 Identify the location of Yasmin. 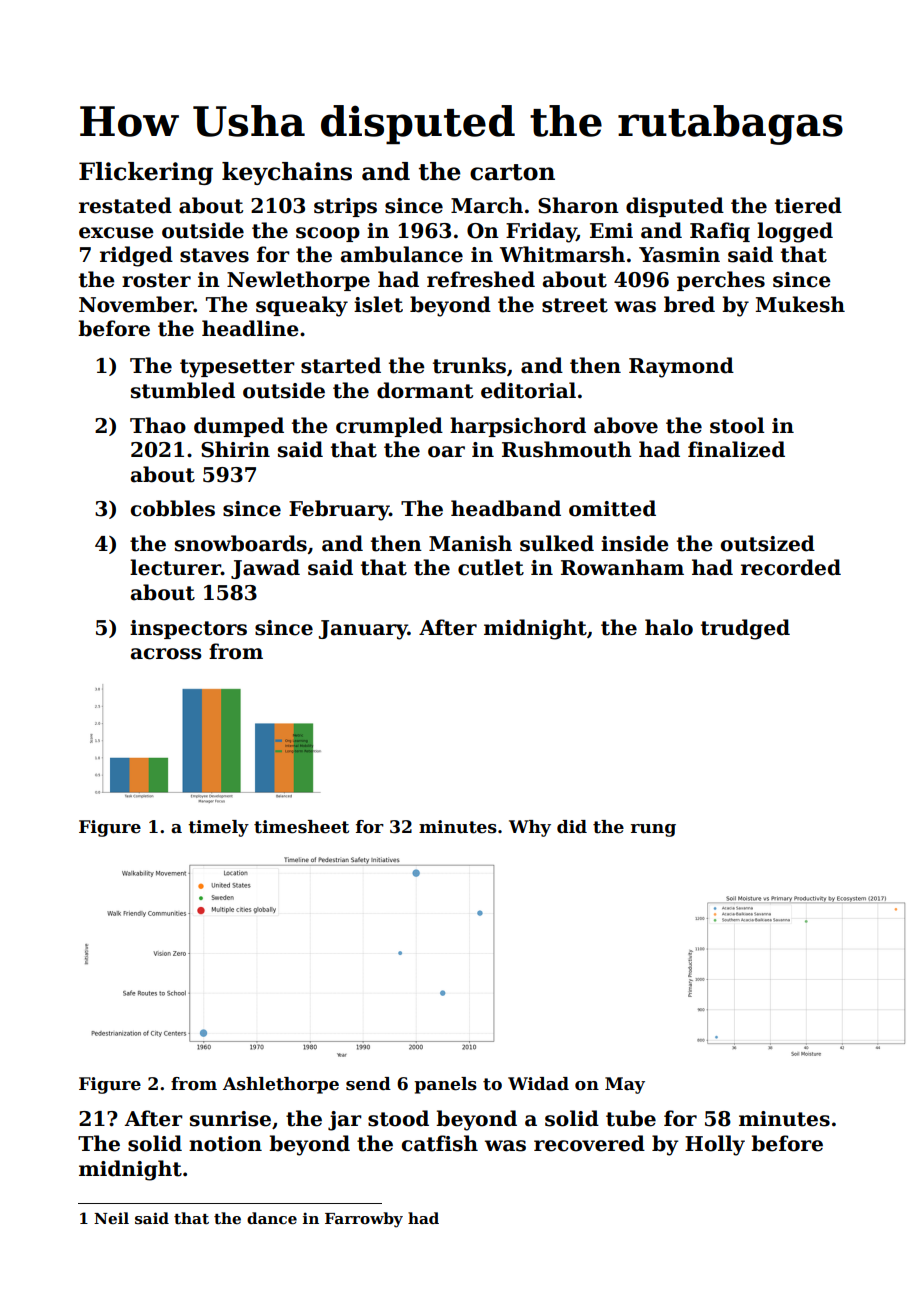
(679, 255).
